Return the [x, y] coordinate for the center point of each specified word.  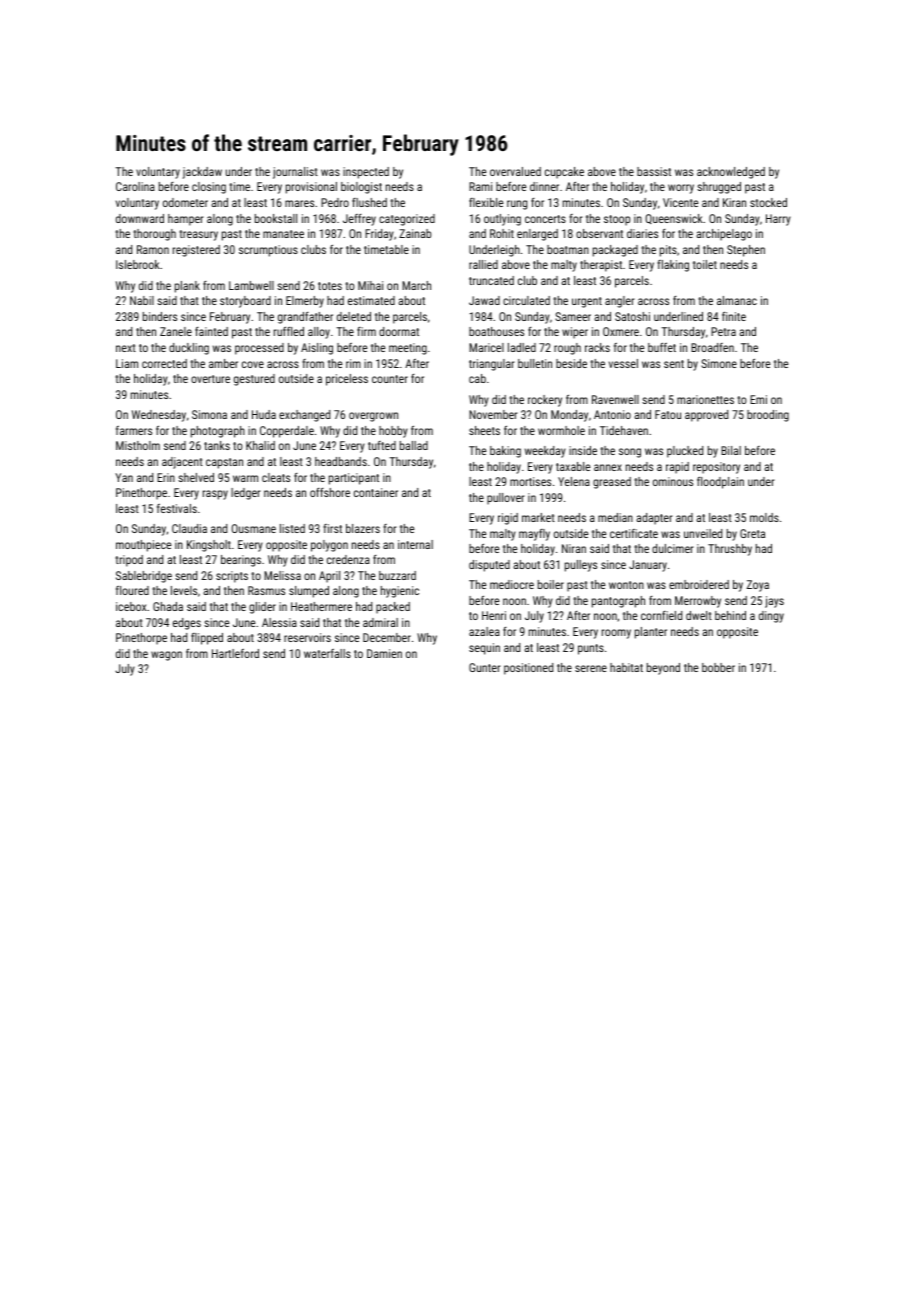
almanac [737, 300]
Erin [166, 477]
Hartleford [235, 653]
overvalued [515, 171]
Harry [778, 220]
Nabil [142, 300]
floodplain [720, 483]
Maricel [486, 347]
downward [140, 218]
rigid [508, 519]
